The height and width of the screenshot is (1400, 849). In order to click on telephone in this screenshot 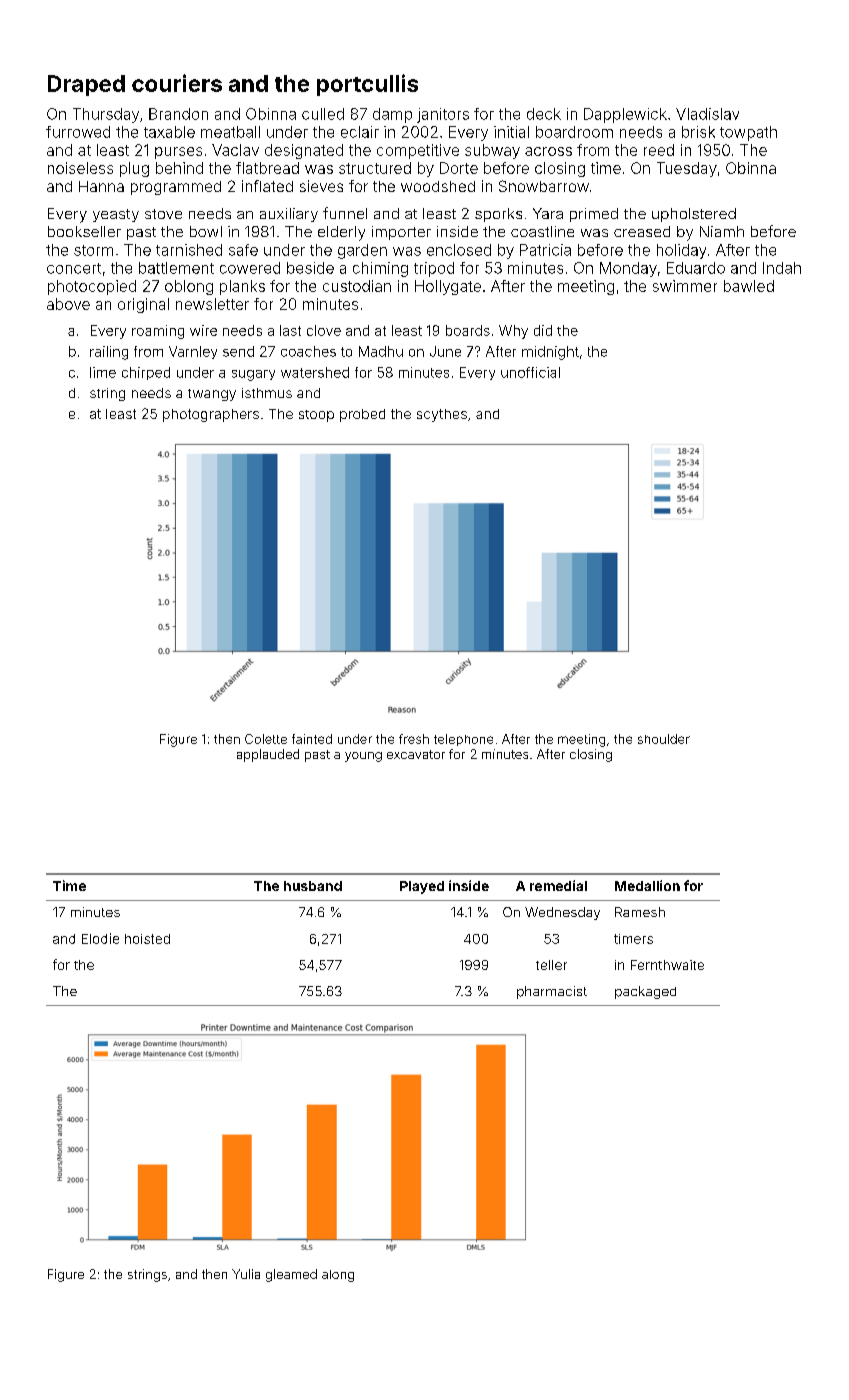, I will do `click(463, 740)`.
